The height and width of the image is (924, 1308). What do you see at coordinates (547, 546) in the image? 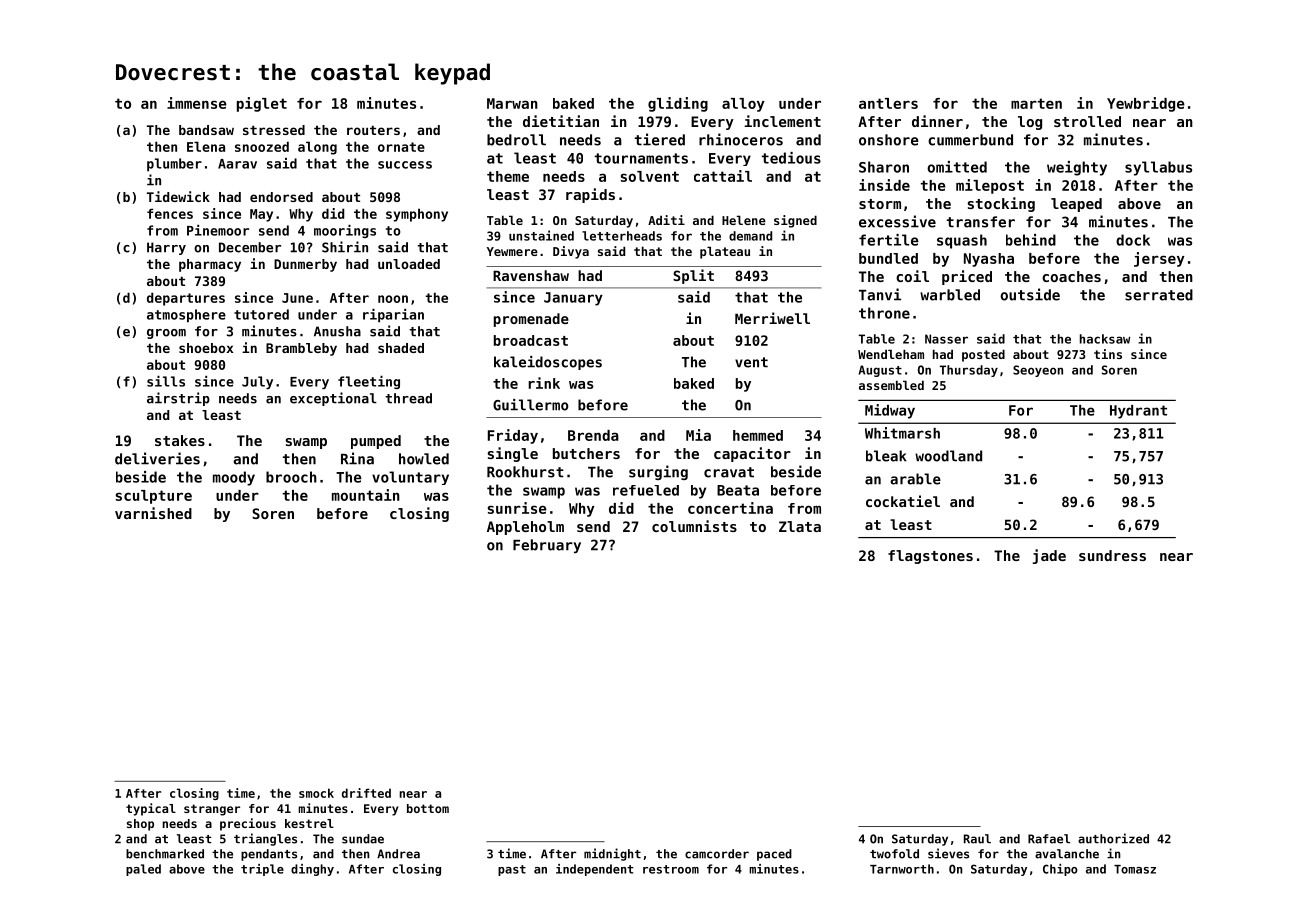
I see `February` at bounding box center [547, 546].
